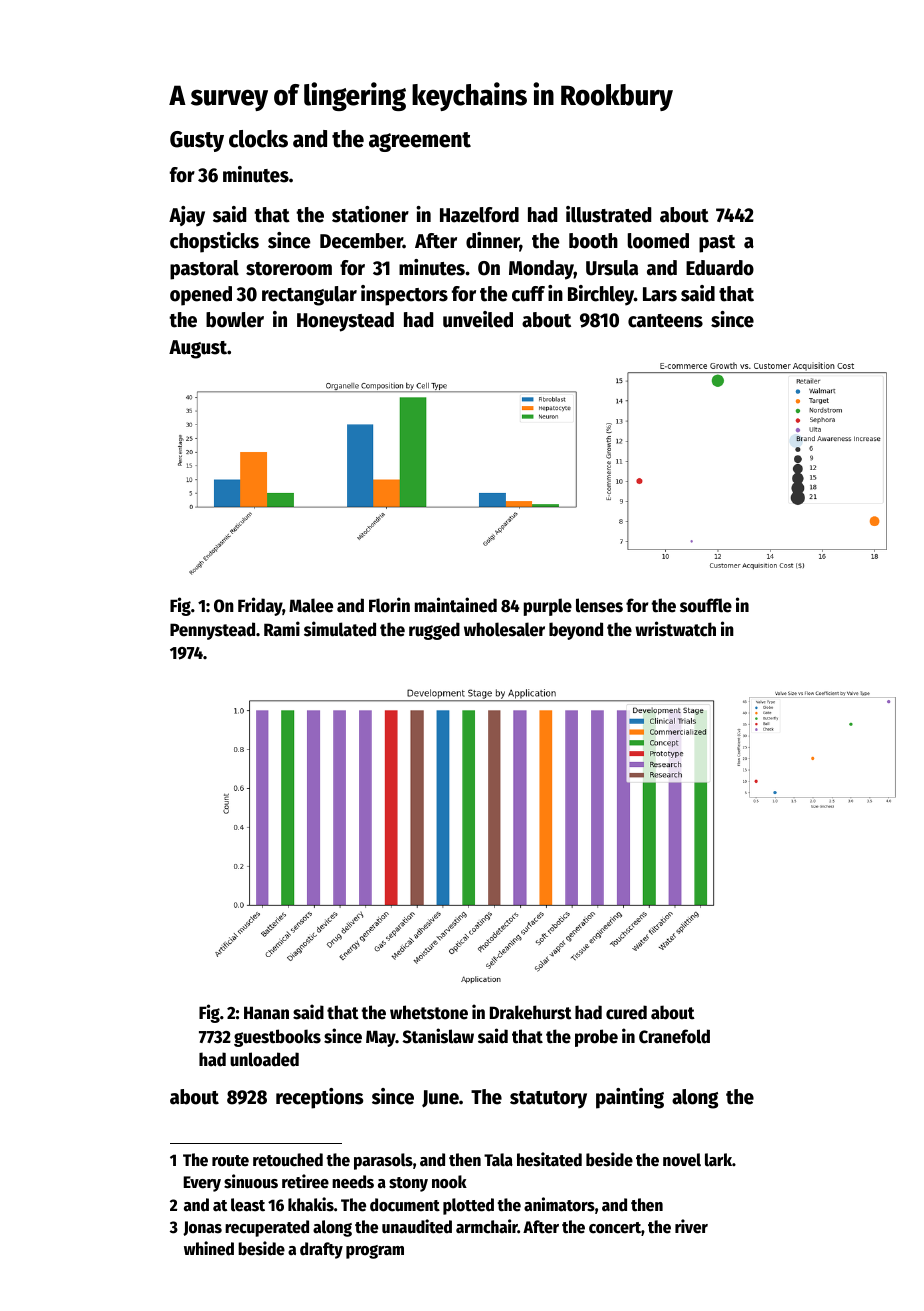 Image resolution: width=924 pixels, height=1311 pixels. Describe the element at coordinates (417, 1226) in the screenshot. I see `unaudited` at that location.
